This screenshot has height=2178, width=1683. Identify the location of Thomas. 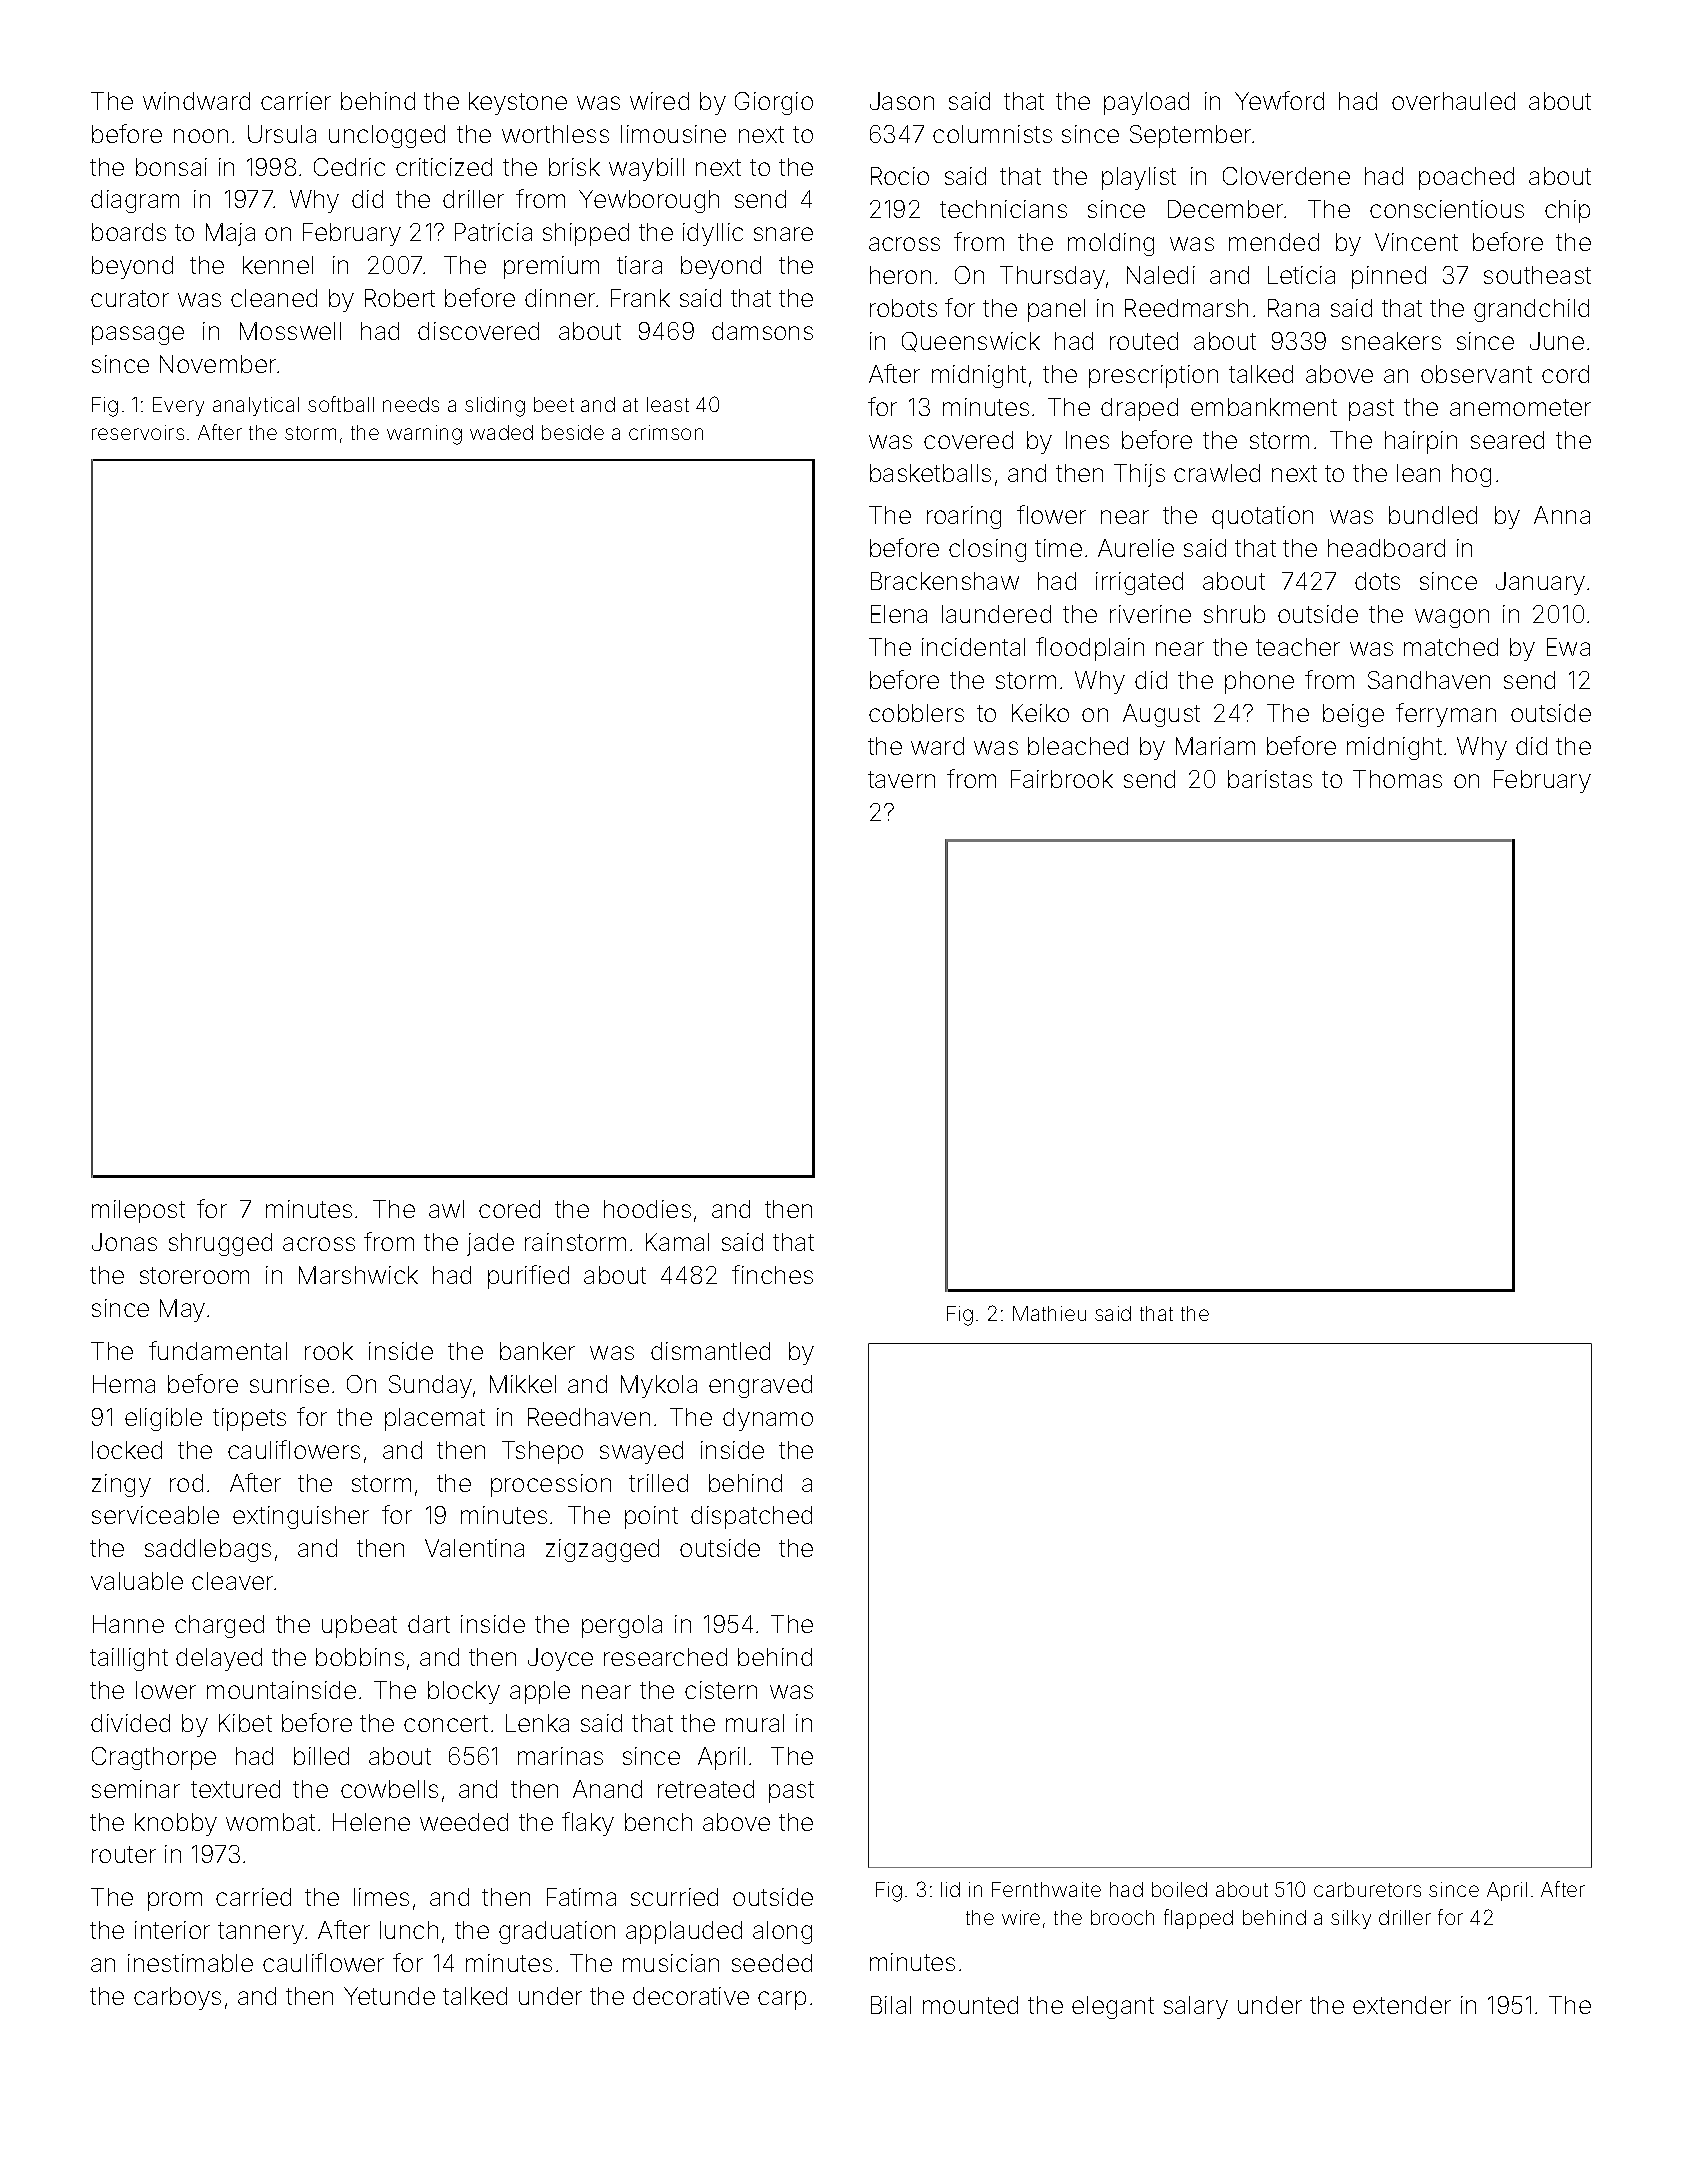
(1397, 779).
